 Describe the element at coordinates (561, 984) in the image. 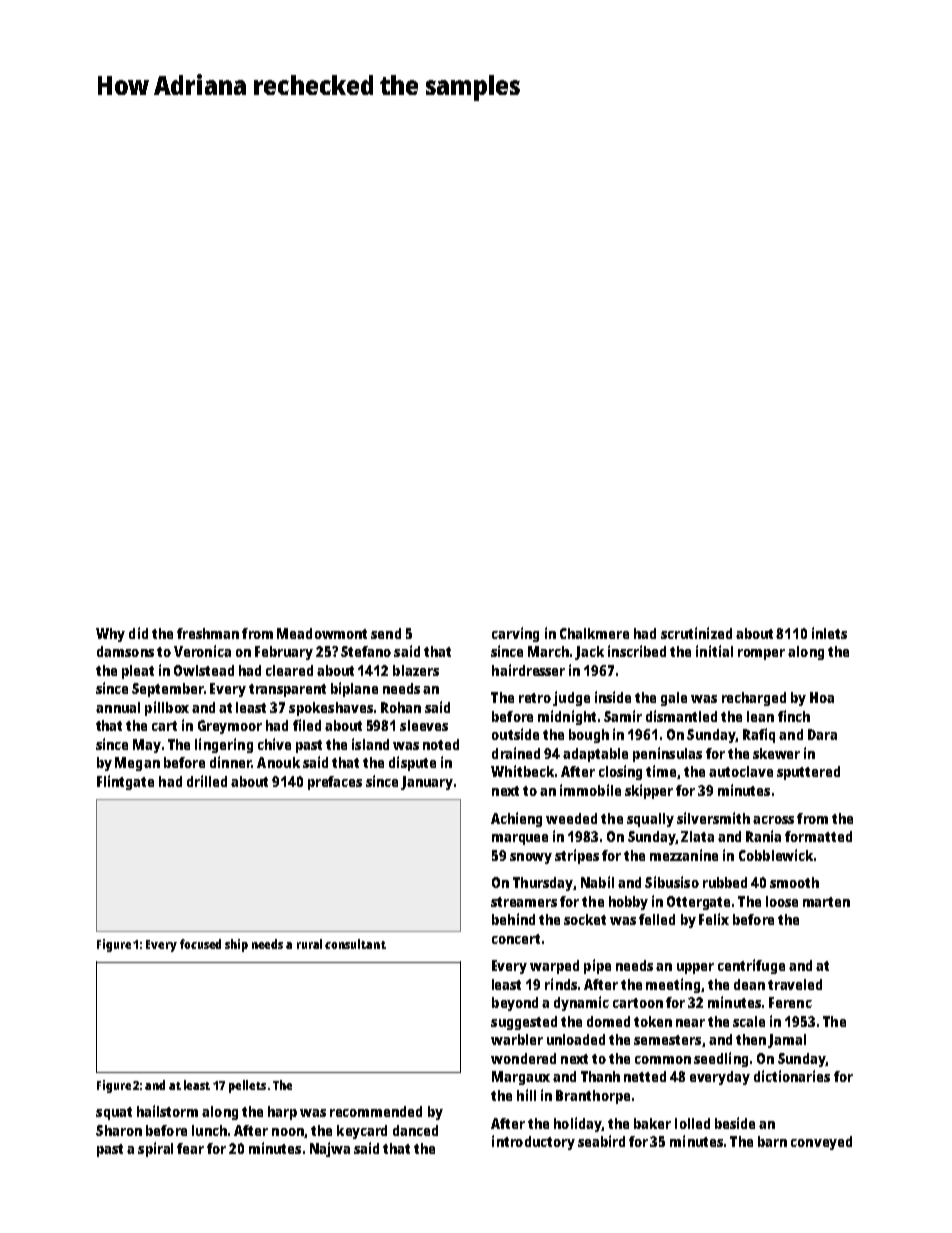

I see `rinds` at that location.
